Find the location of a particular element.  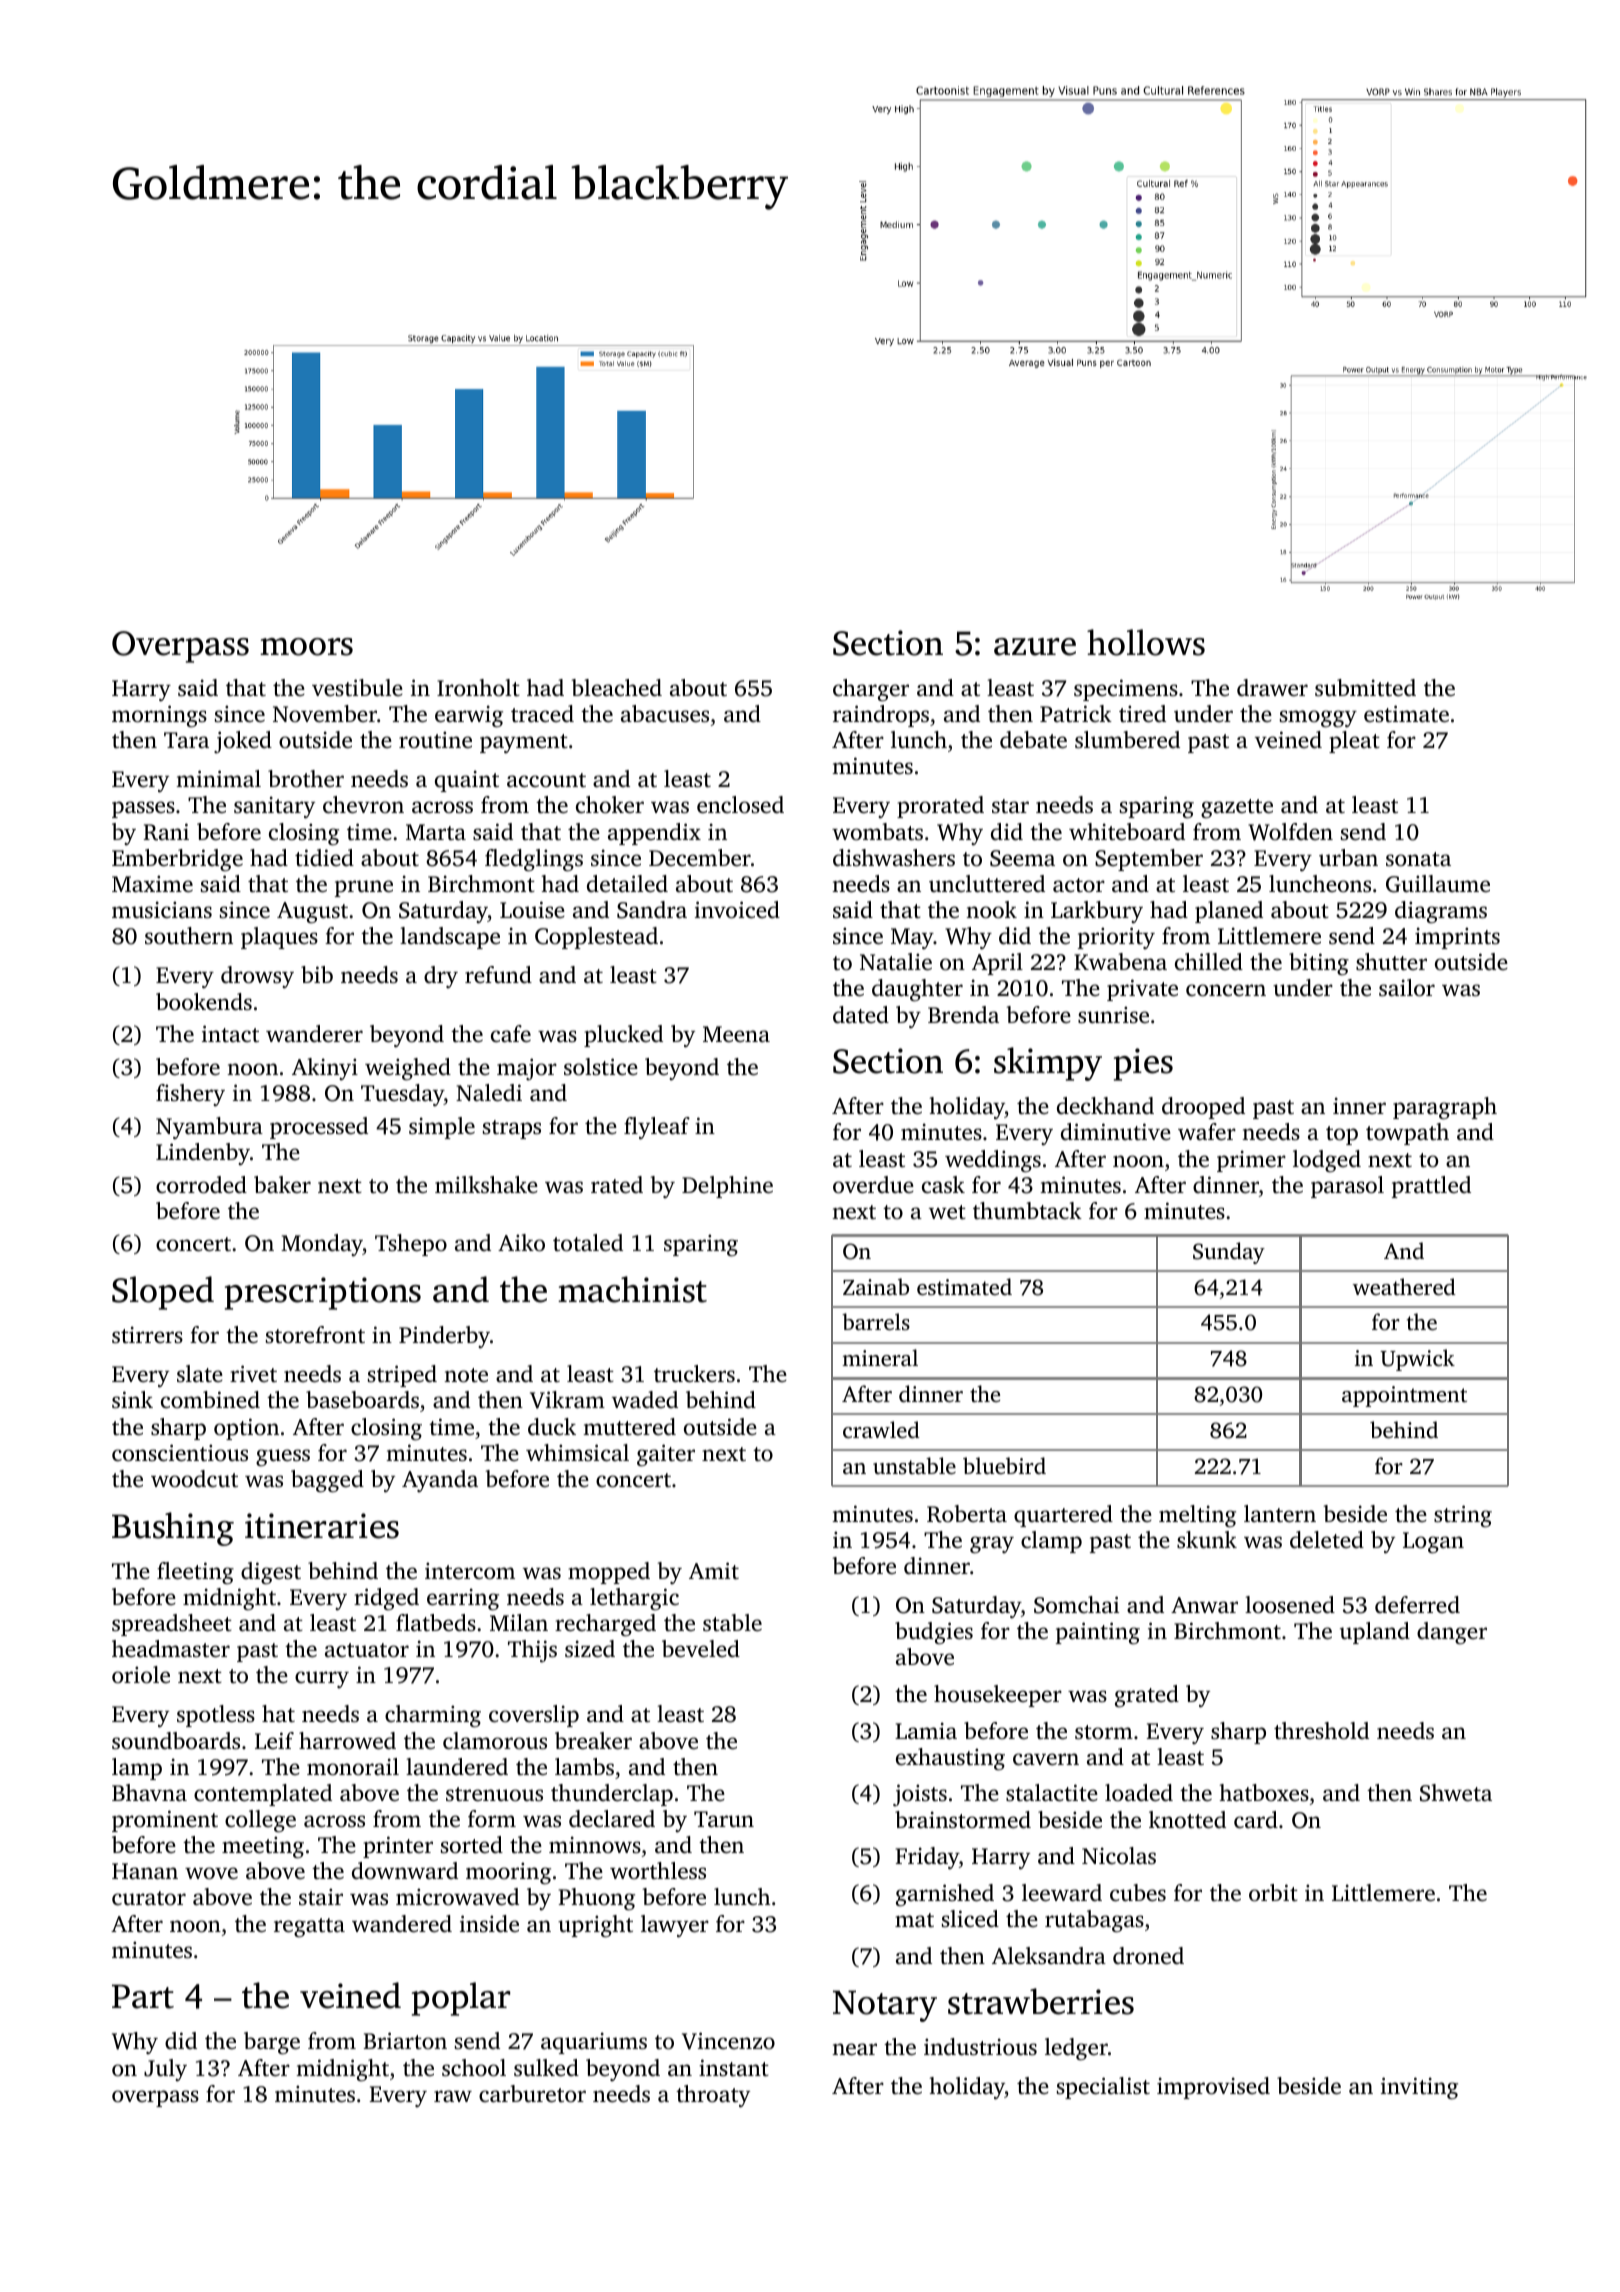

barge is located at coordinates (272, 2043).
